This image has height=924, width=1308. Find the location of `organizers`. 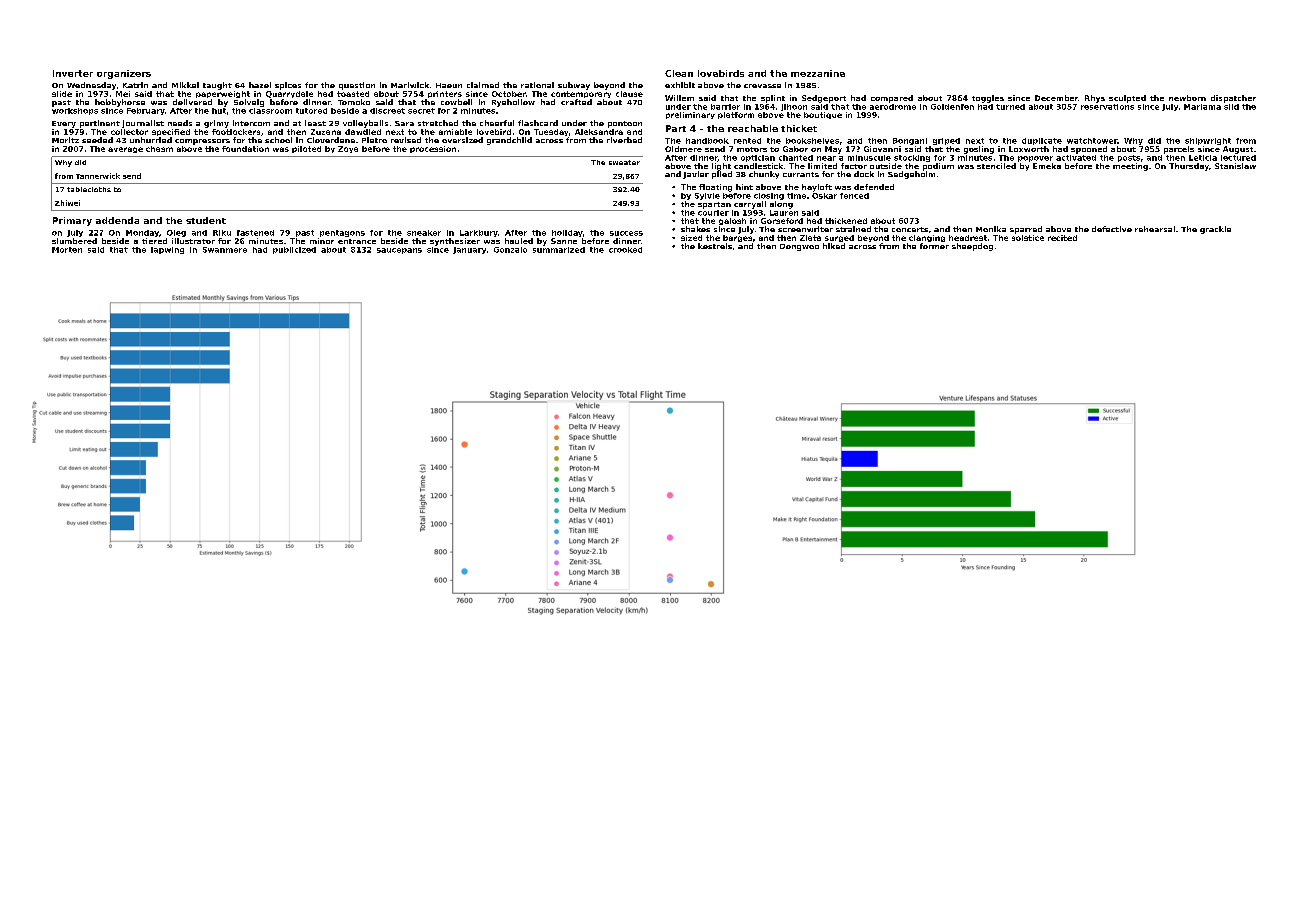

organizers is located at coordinates (124, 74).
